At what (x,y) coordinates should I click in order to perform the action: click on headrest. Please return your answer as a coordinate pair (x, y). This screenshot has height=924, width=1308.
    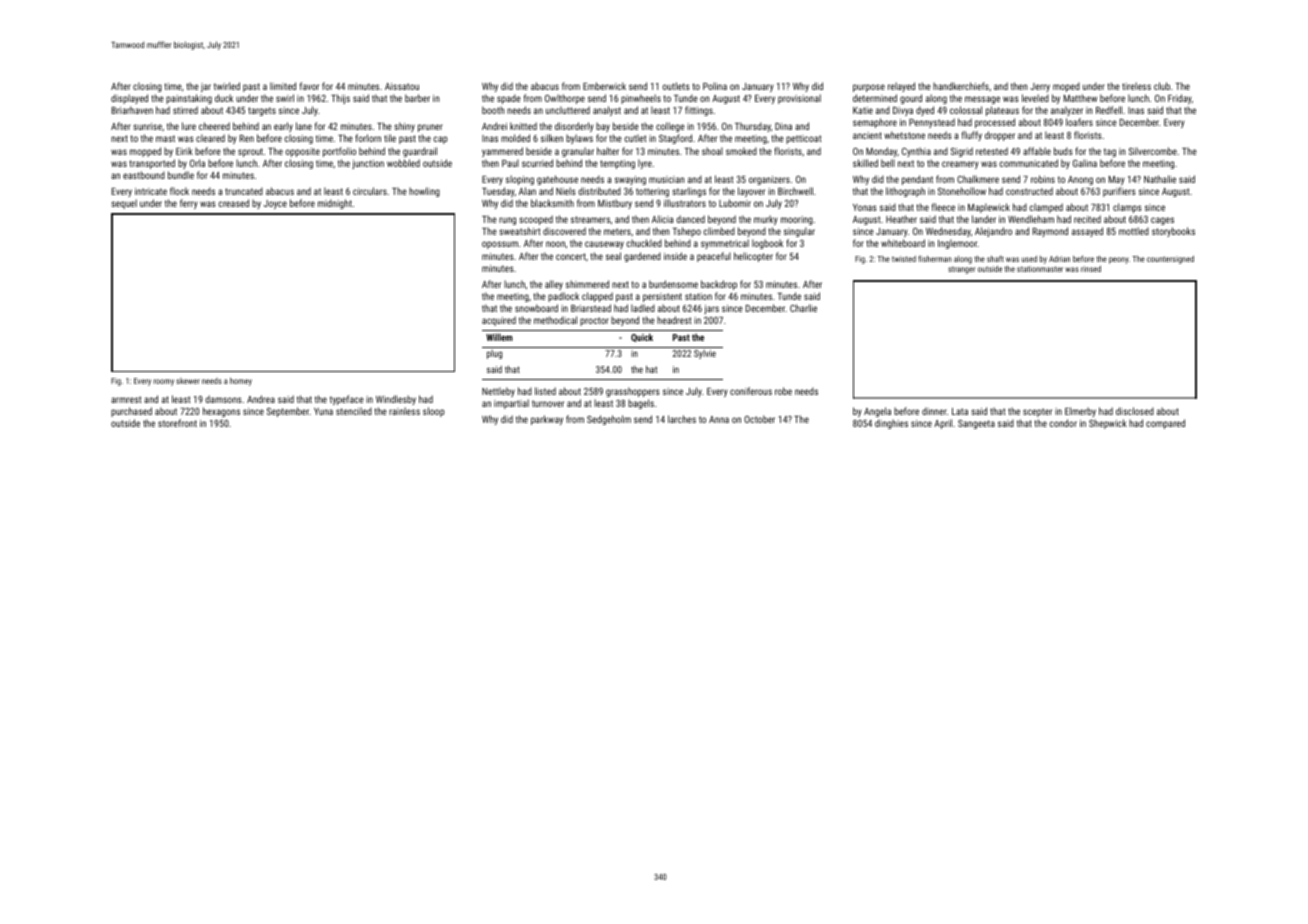
    Looking at the image, I should click on (674, 320).
